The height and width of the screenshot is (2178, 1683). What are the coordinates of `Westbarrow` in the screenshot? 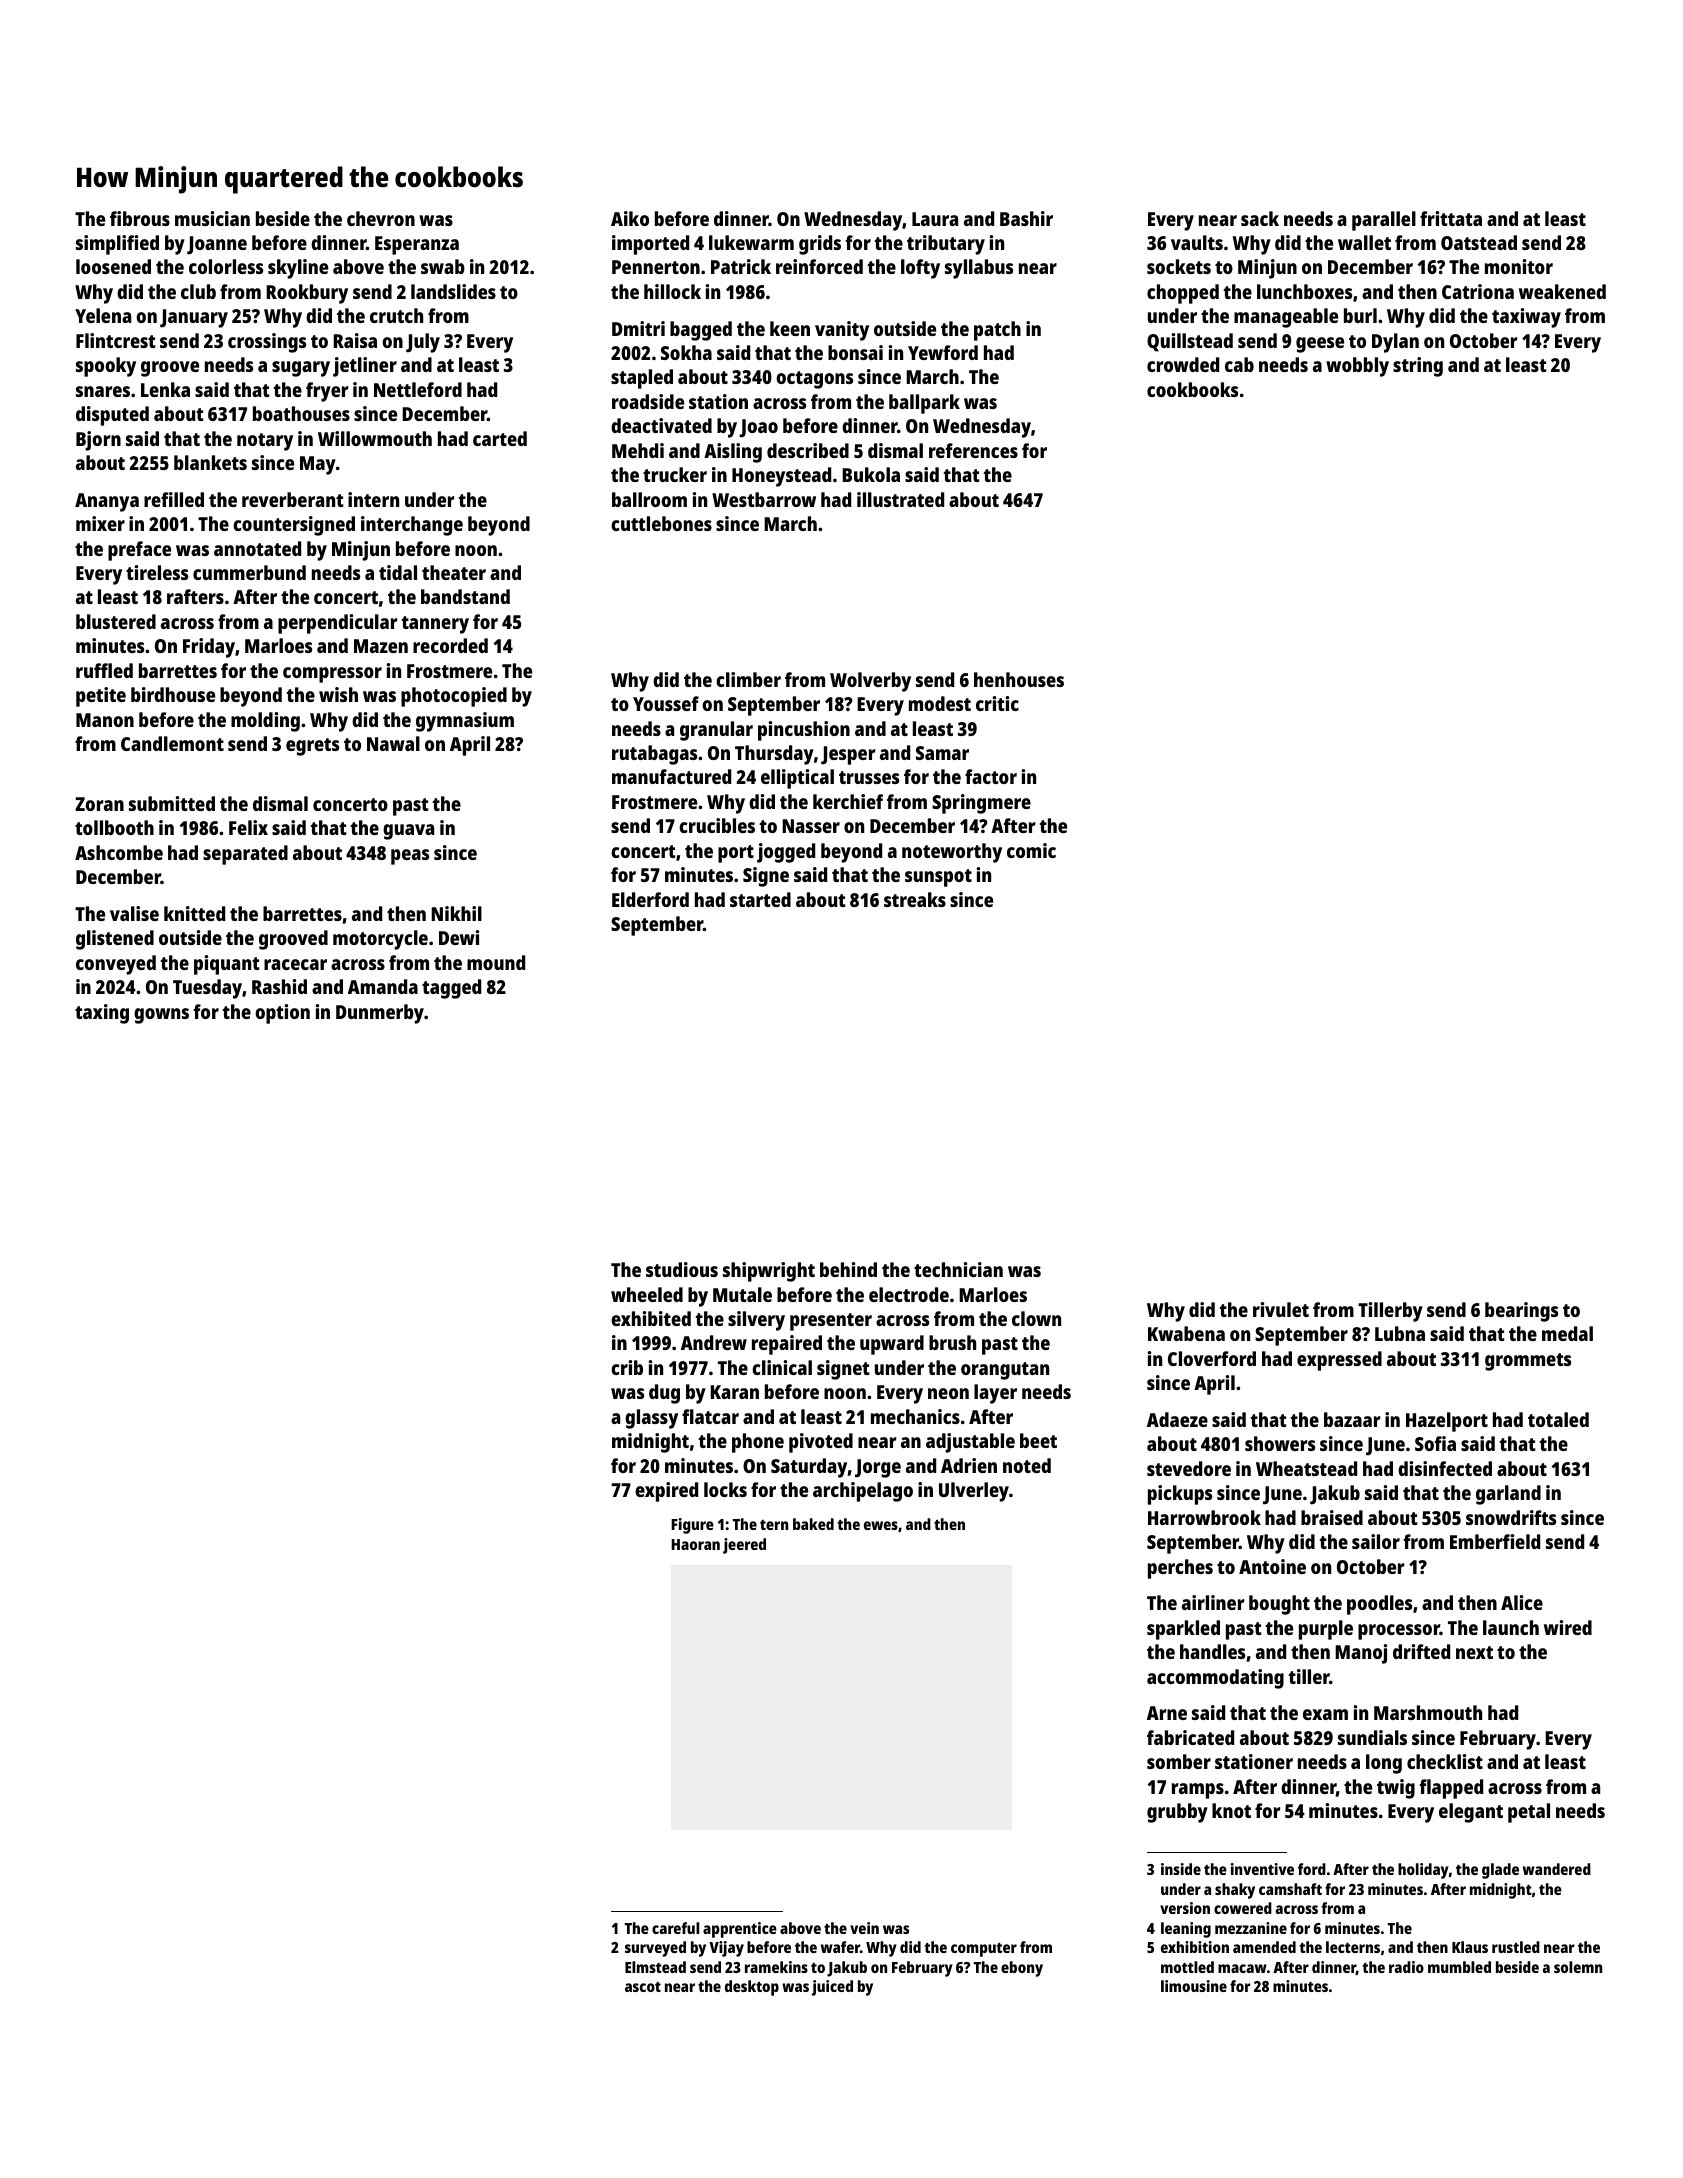 It's located at (764, 499).
